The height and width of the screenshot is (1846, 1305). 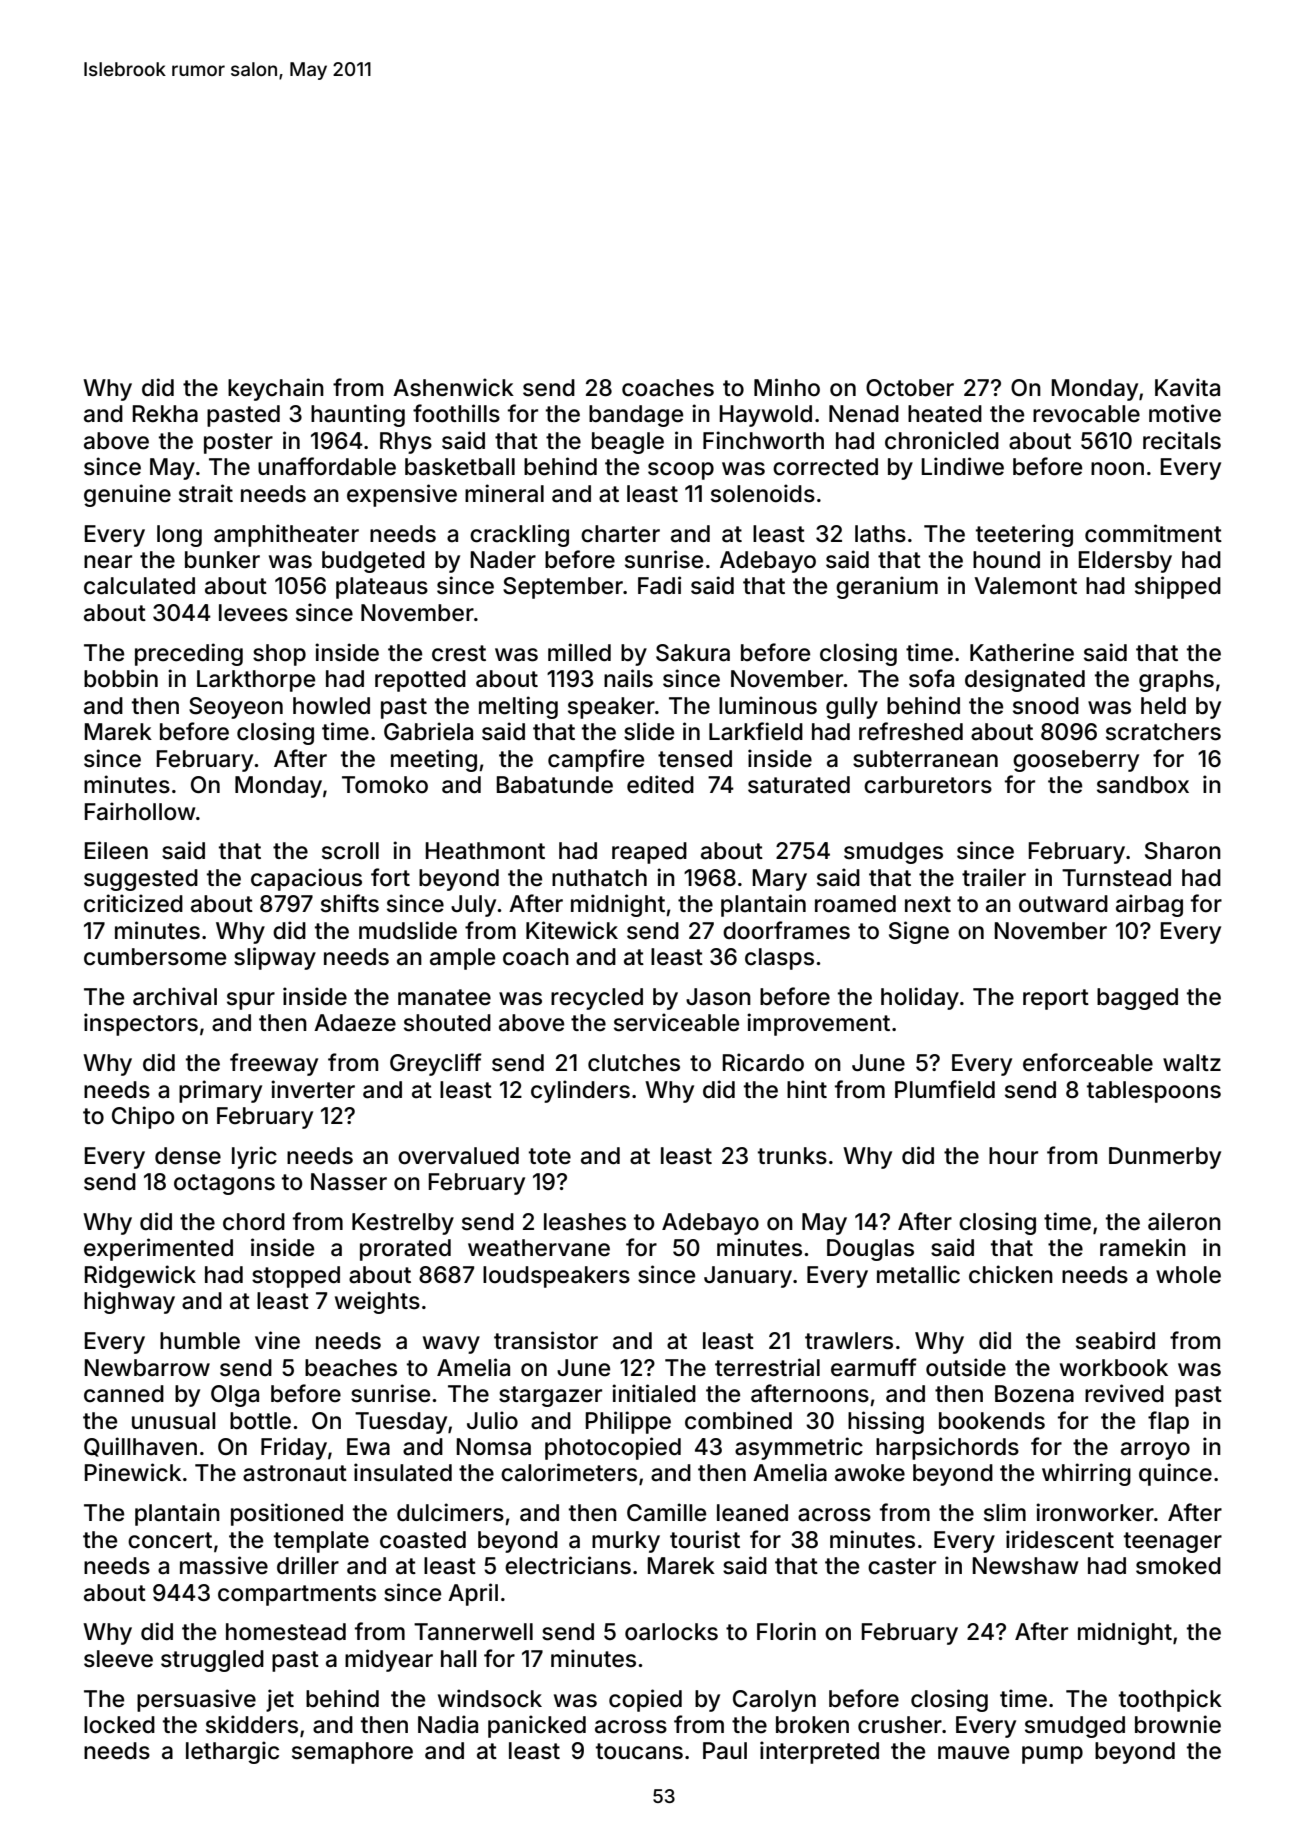 I want to click on basketball, so click(x=460, y=467).
